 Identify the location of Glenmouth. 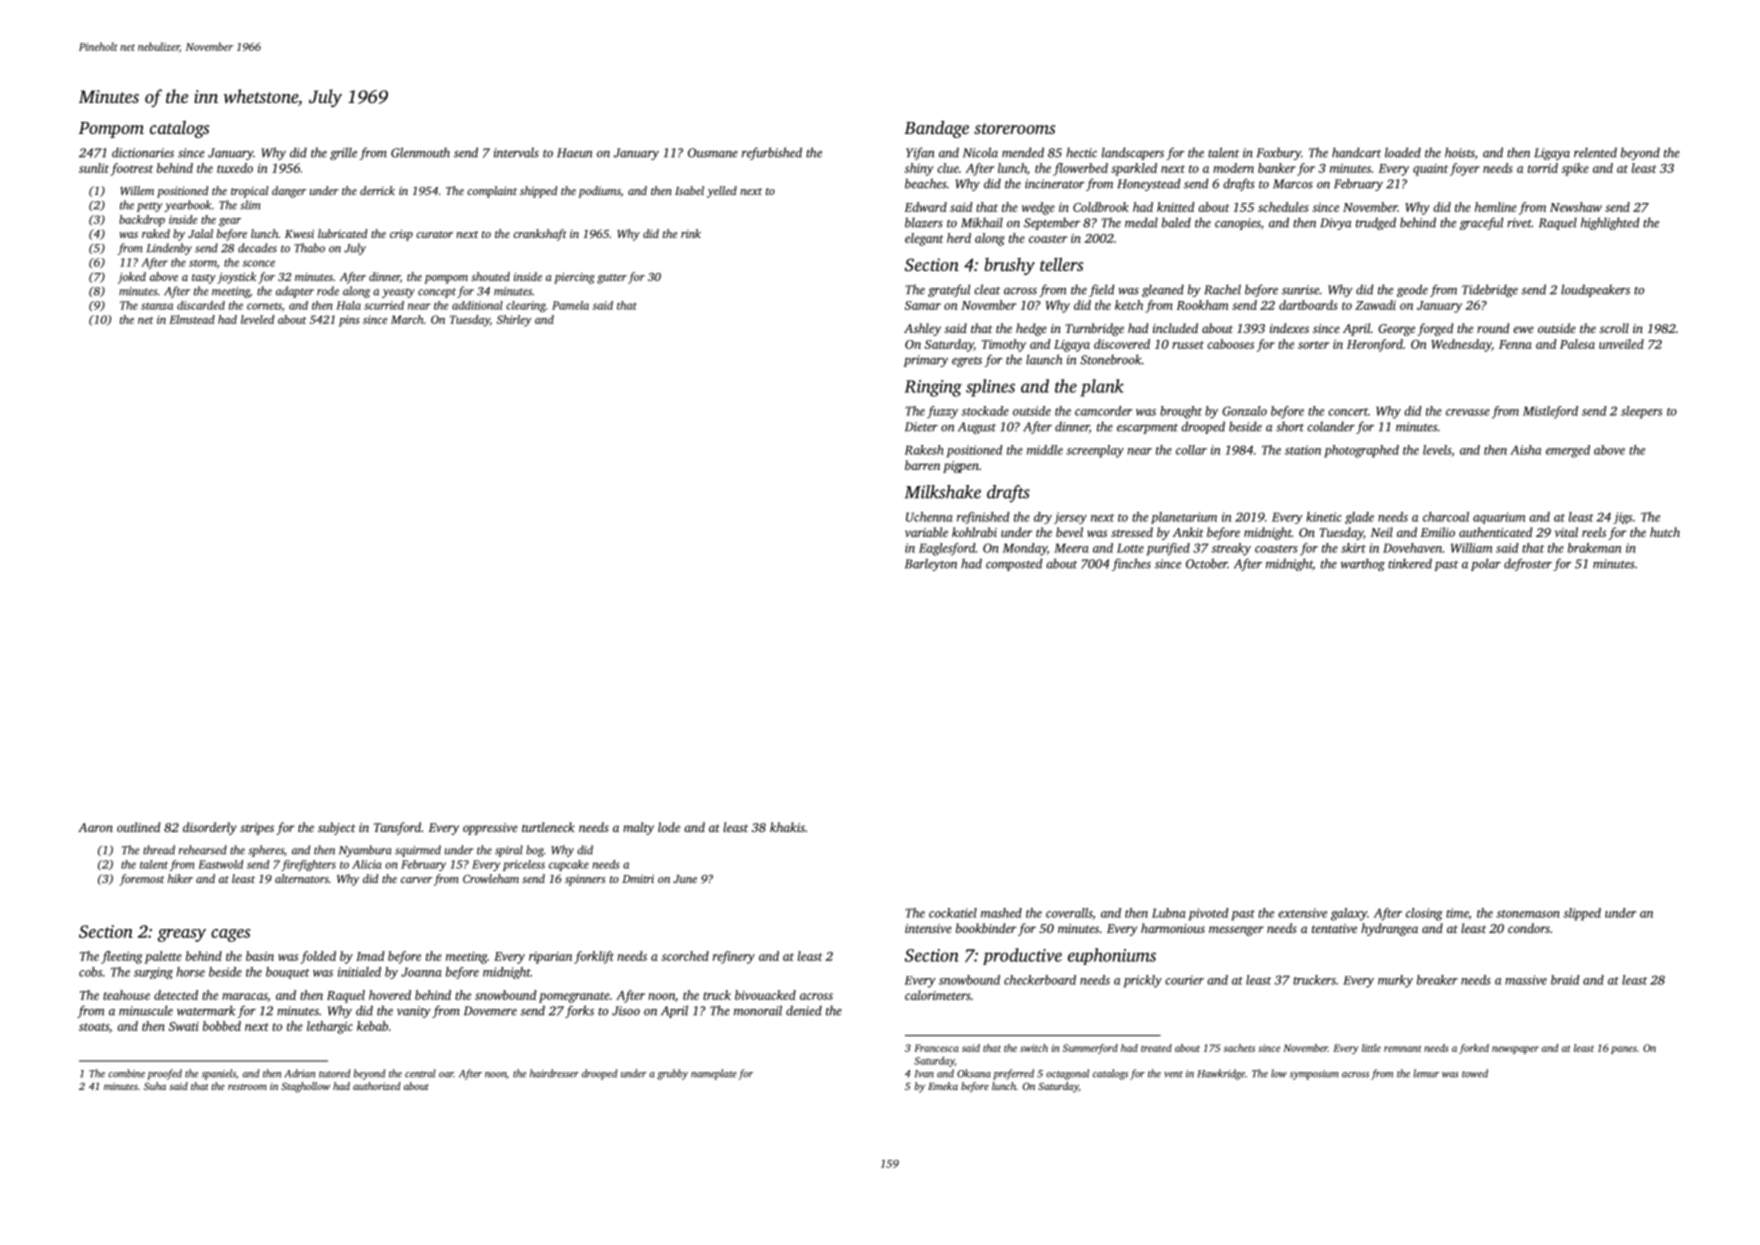
(420, 152).
